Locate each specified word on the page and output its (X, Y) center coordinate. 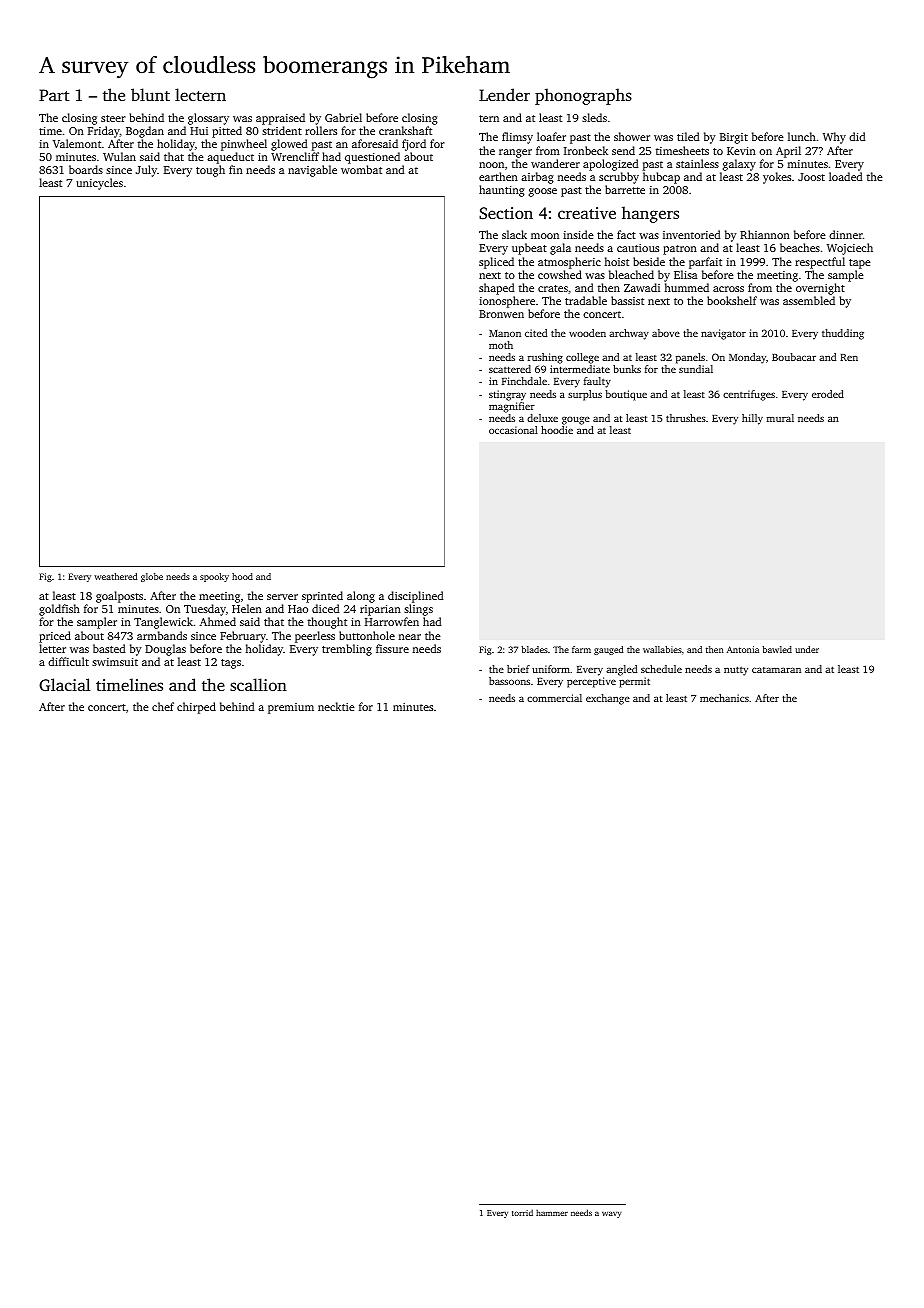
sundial (696, 369)
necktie (336, 706)
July (146, 171)
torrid (522, 1212)
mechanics (724, 698)
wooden (587, 333)
